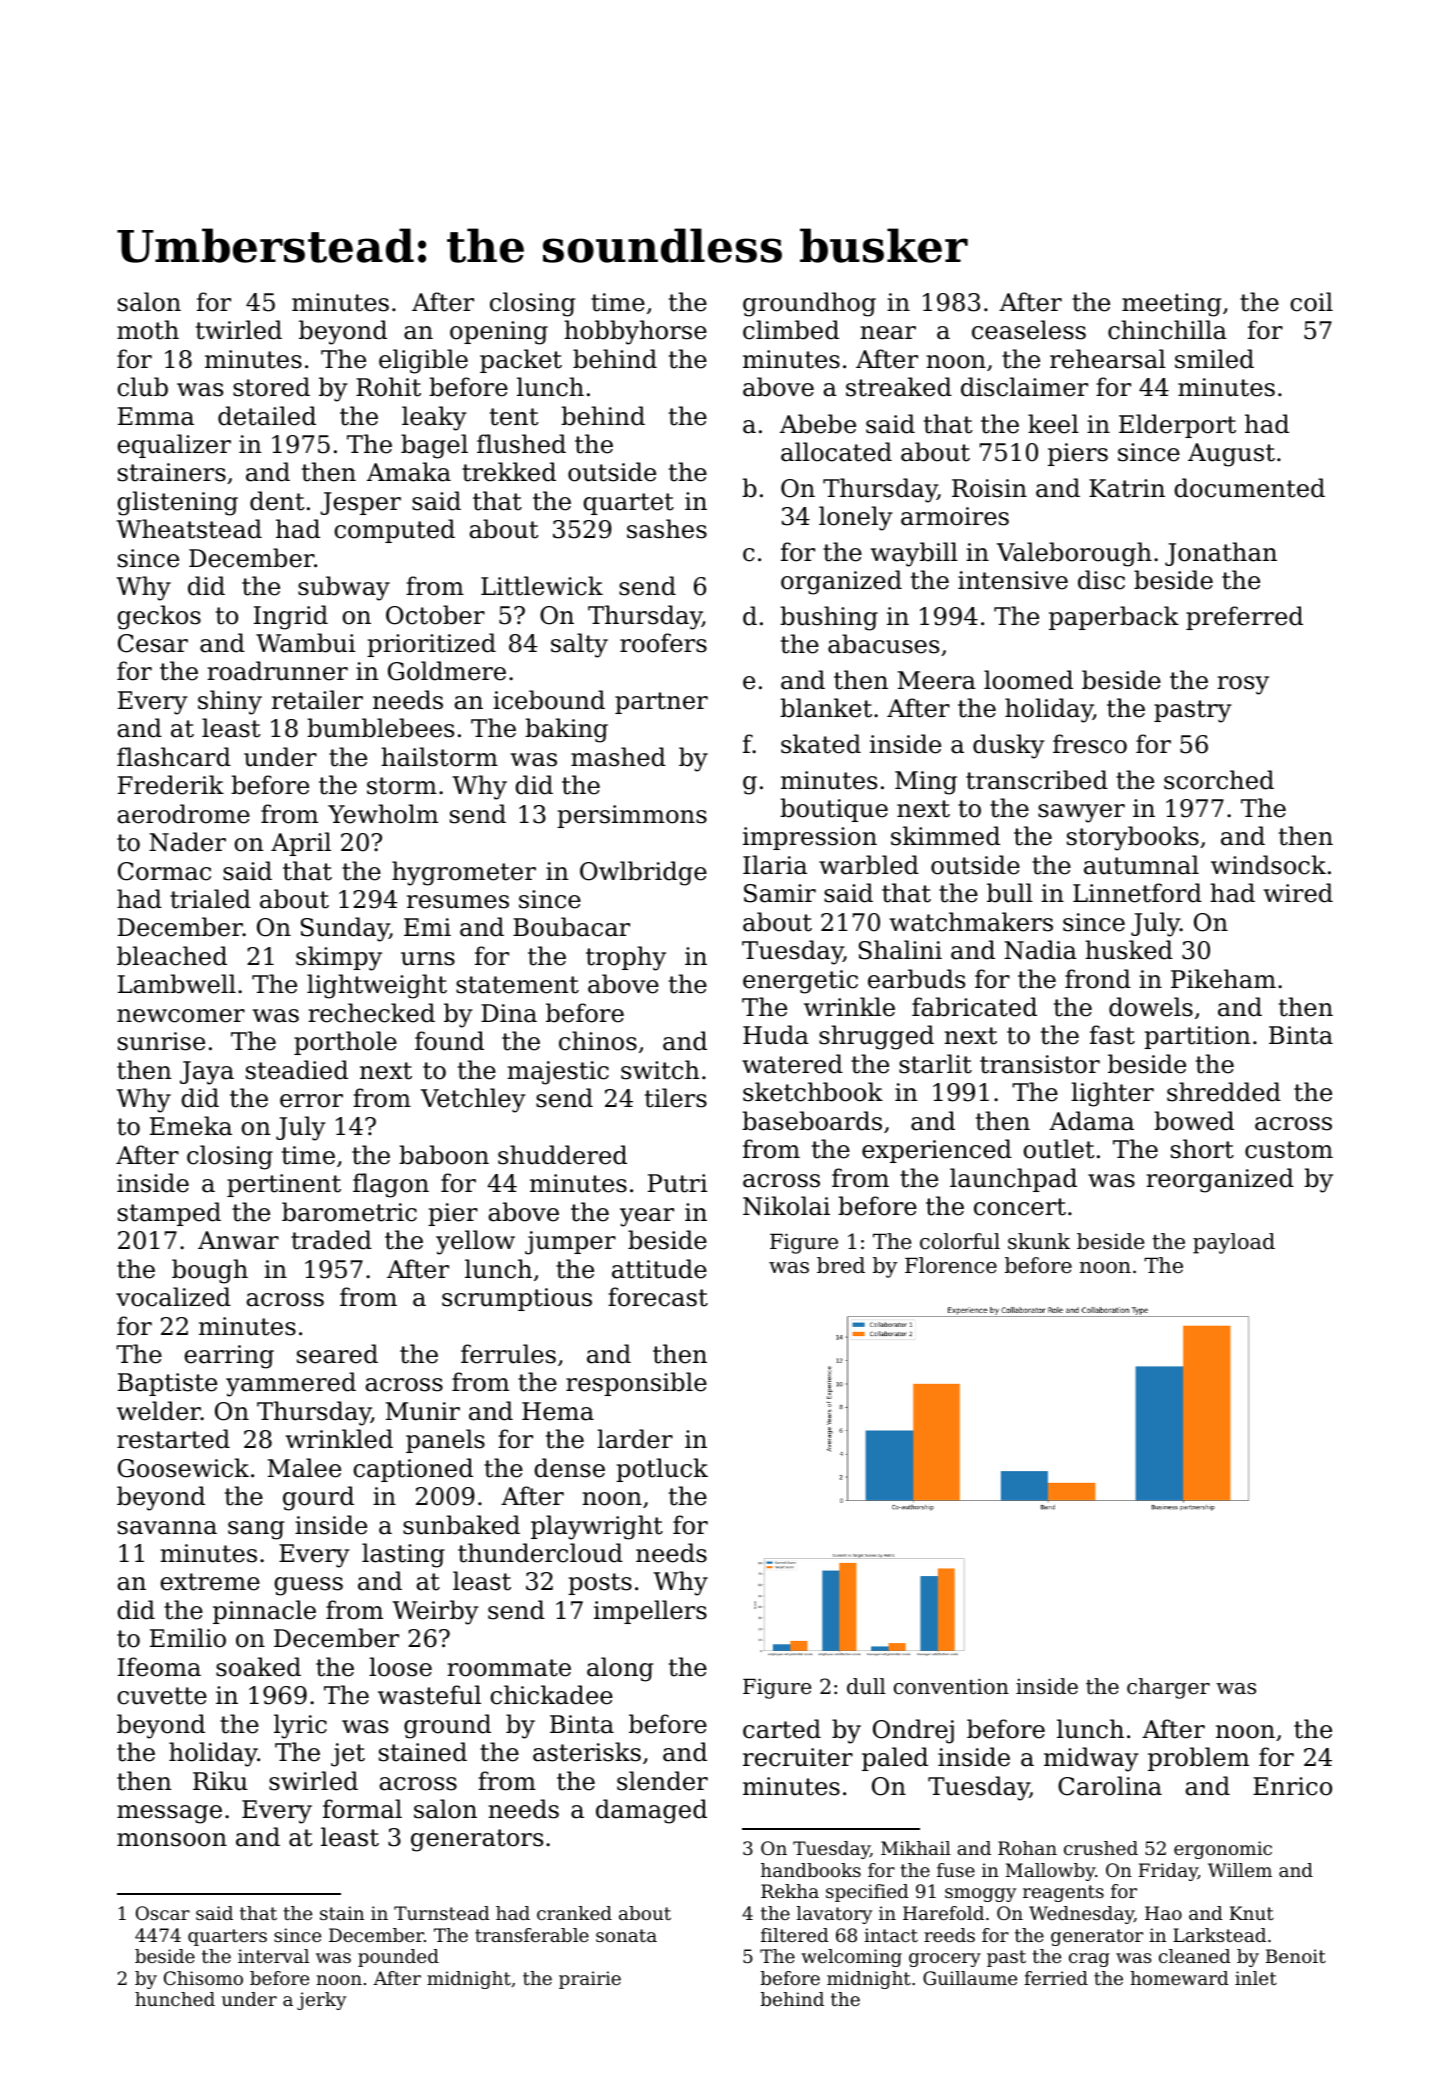 The height and width of the page is (2100, 1450). I want to click on Carolina, so click(1110, 1786).
